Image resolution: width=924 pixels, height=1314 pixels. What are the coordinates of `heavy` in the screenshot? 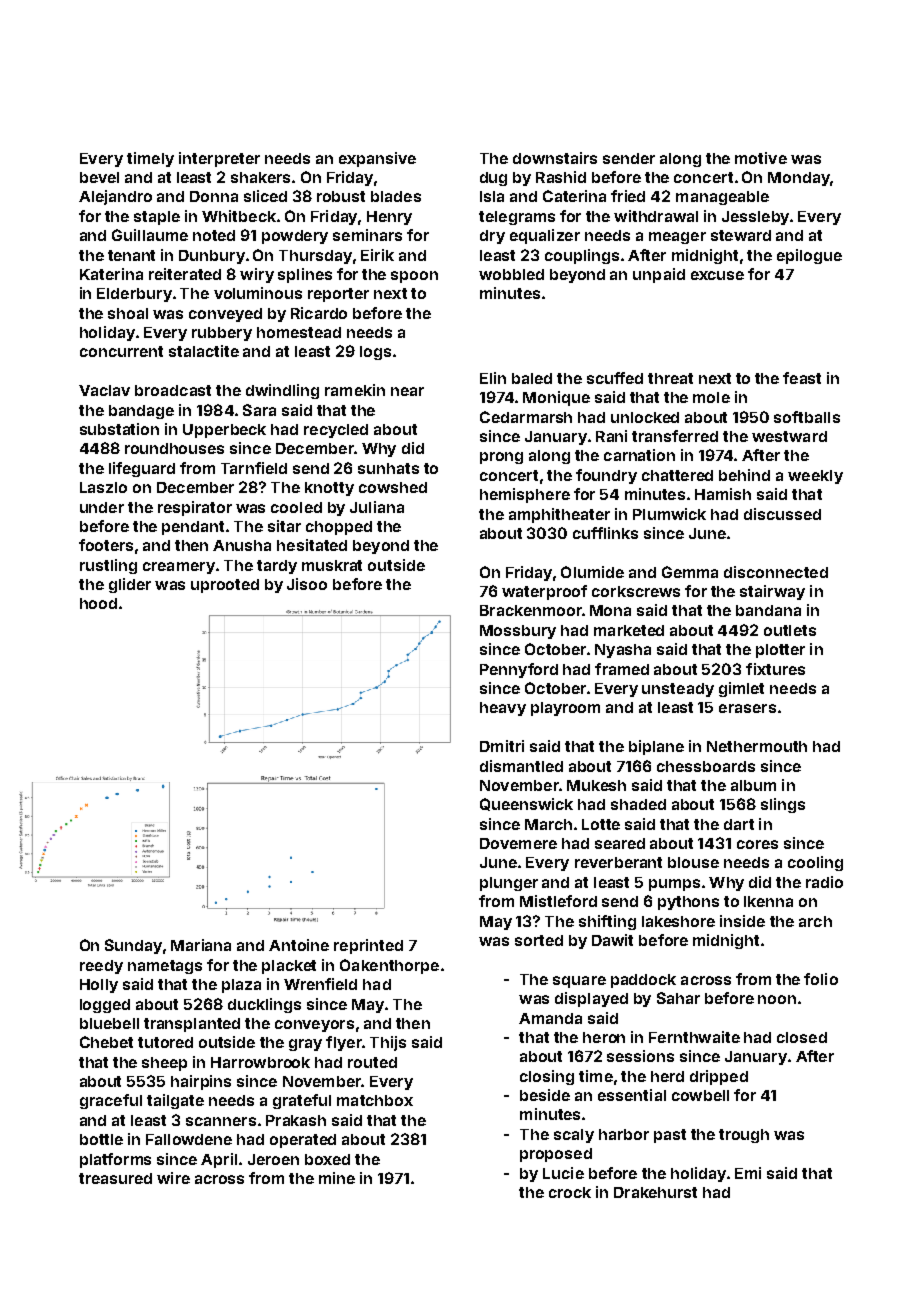 It's located at (503, 709).
